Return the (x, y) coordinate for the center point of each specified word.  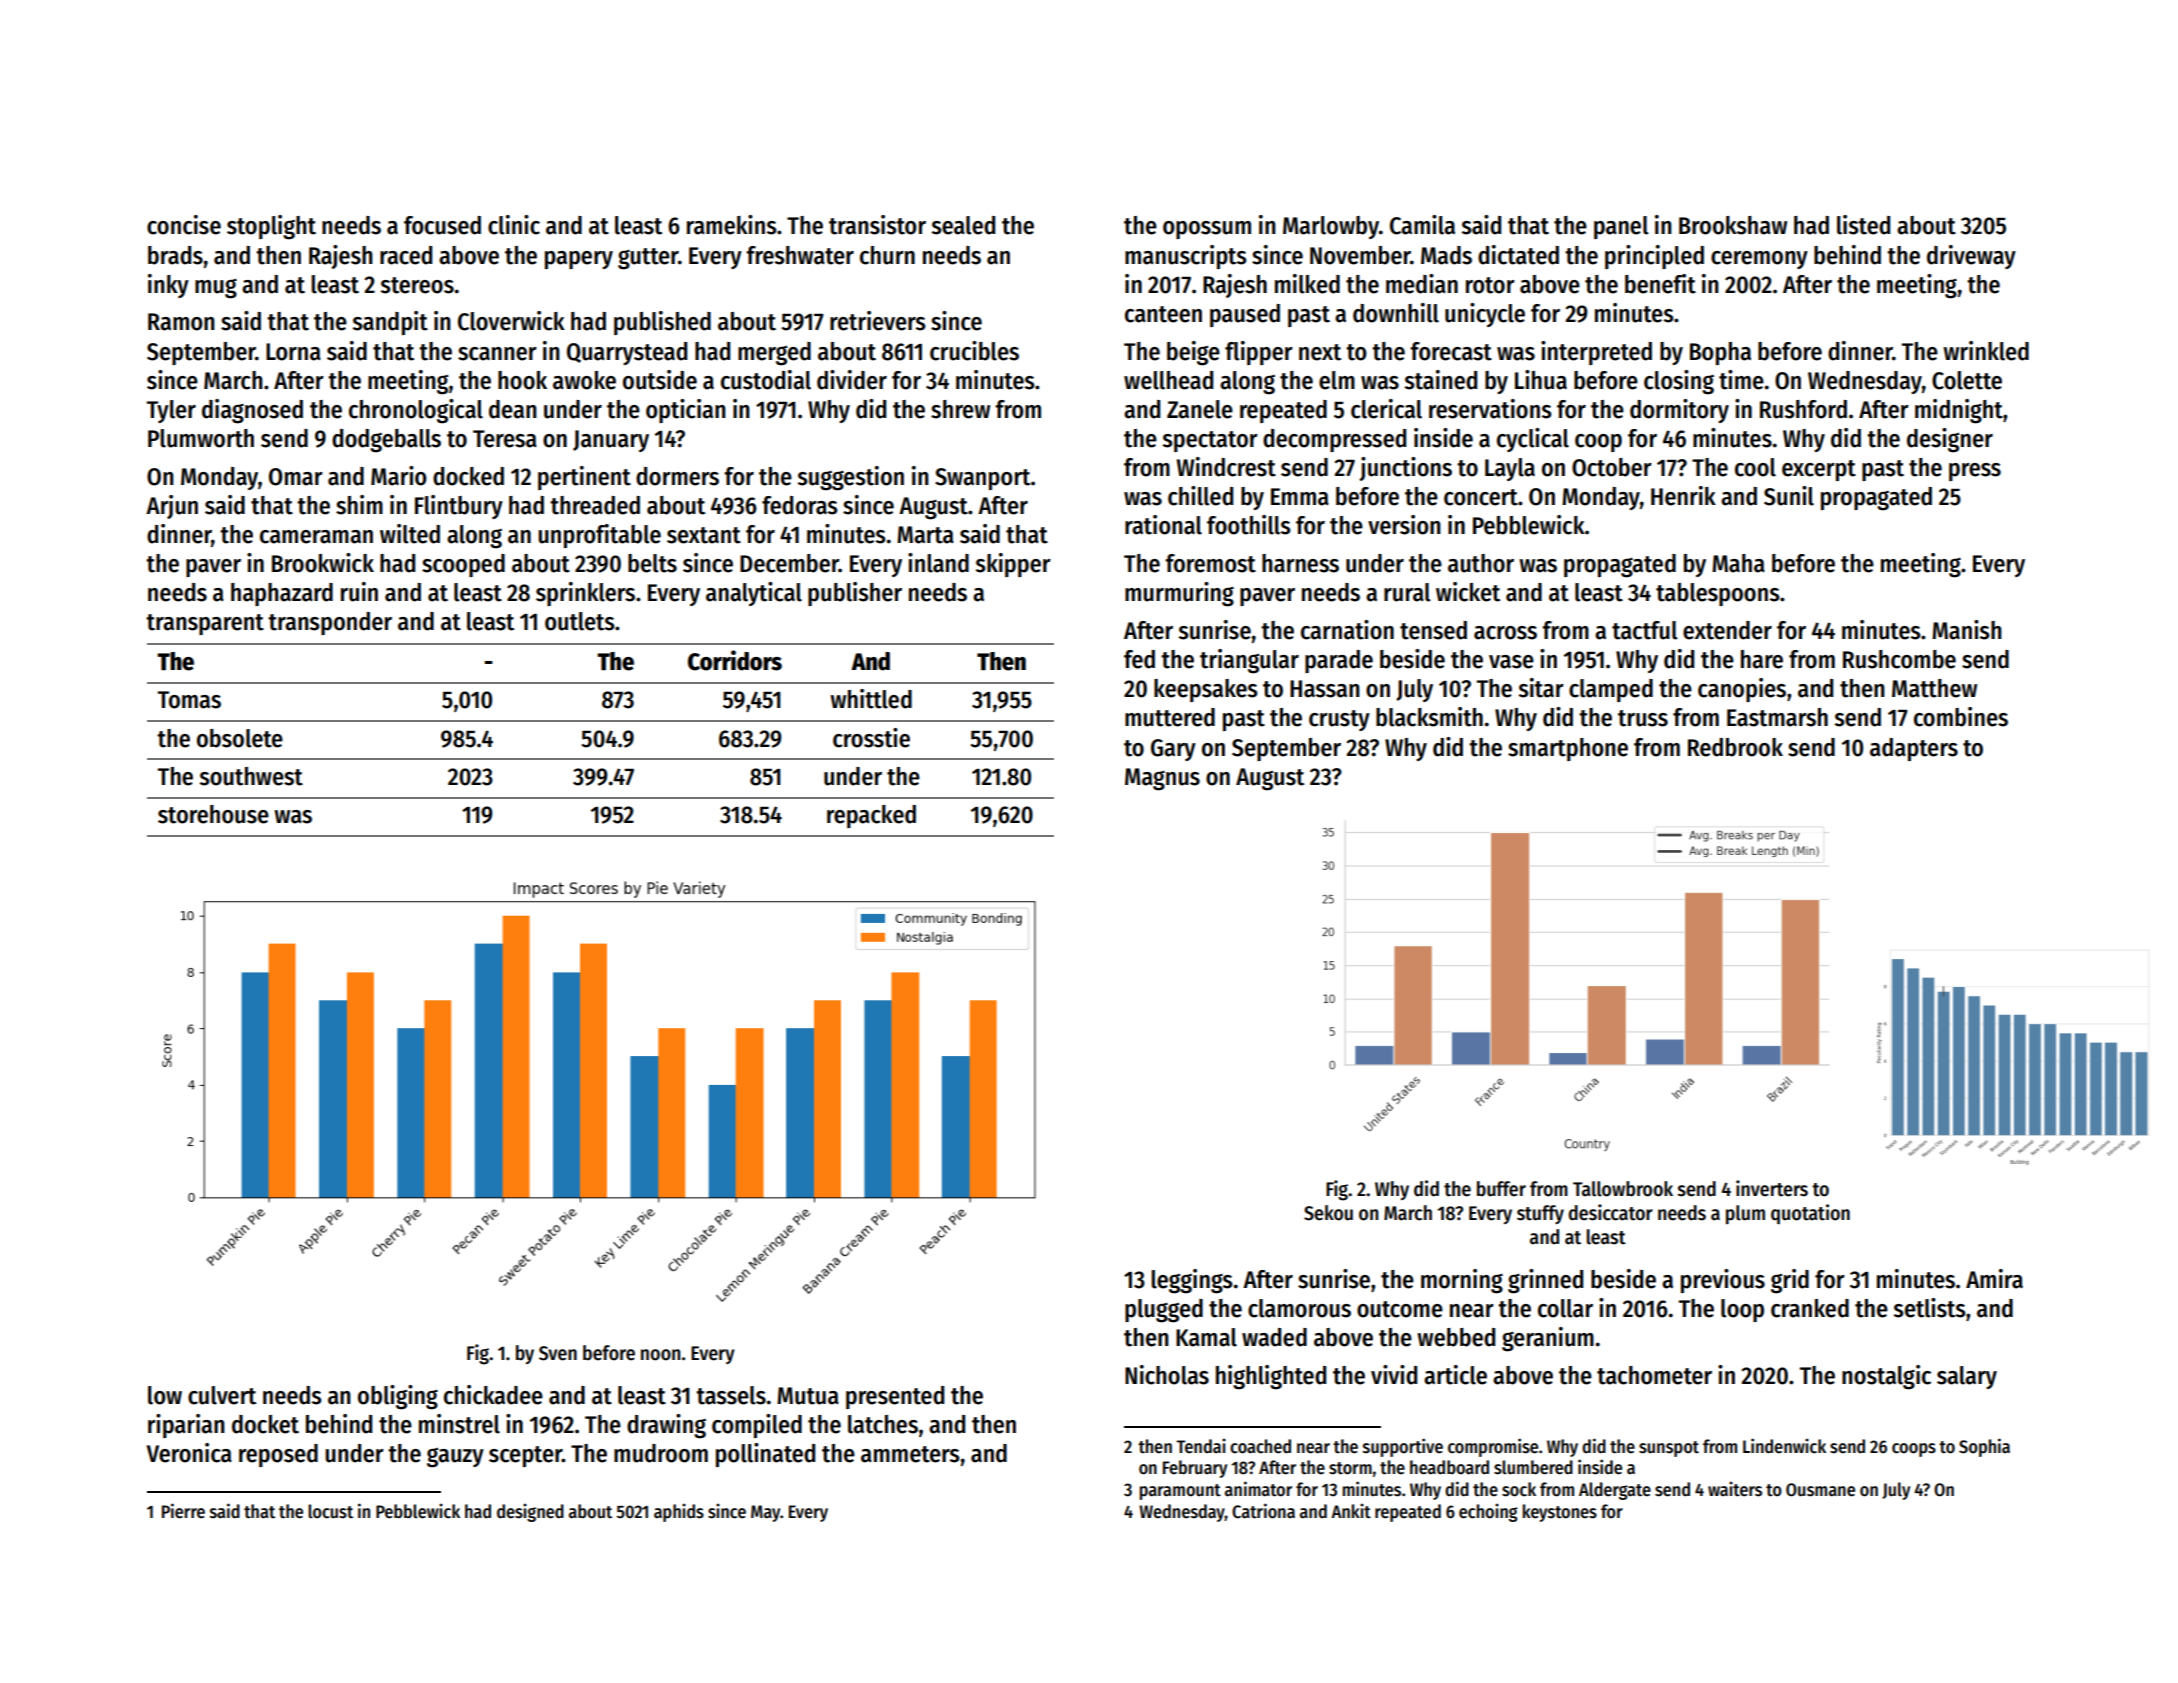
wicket (1468, 592)
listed (1863, 225)
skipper (1013, 565)
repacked (871, 816)
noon (660, 1355)
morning (1462, 1281)
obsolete (240, 738)
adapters (1914, 749)
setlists (1930, 1308)
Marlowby (1331, 227)
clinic (514, 225)
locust (330, 1511)
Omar (296, 477)
